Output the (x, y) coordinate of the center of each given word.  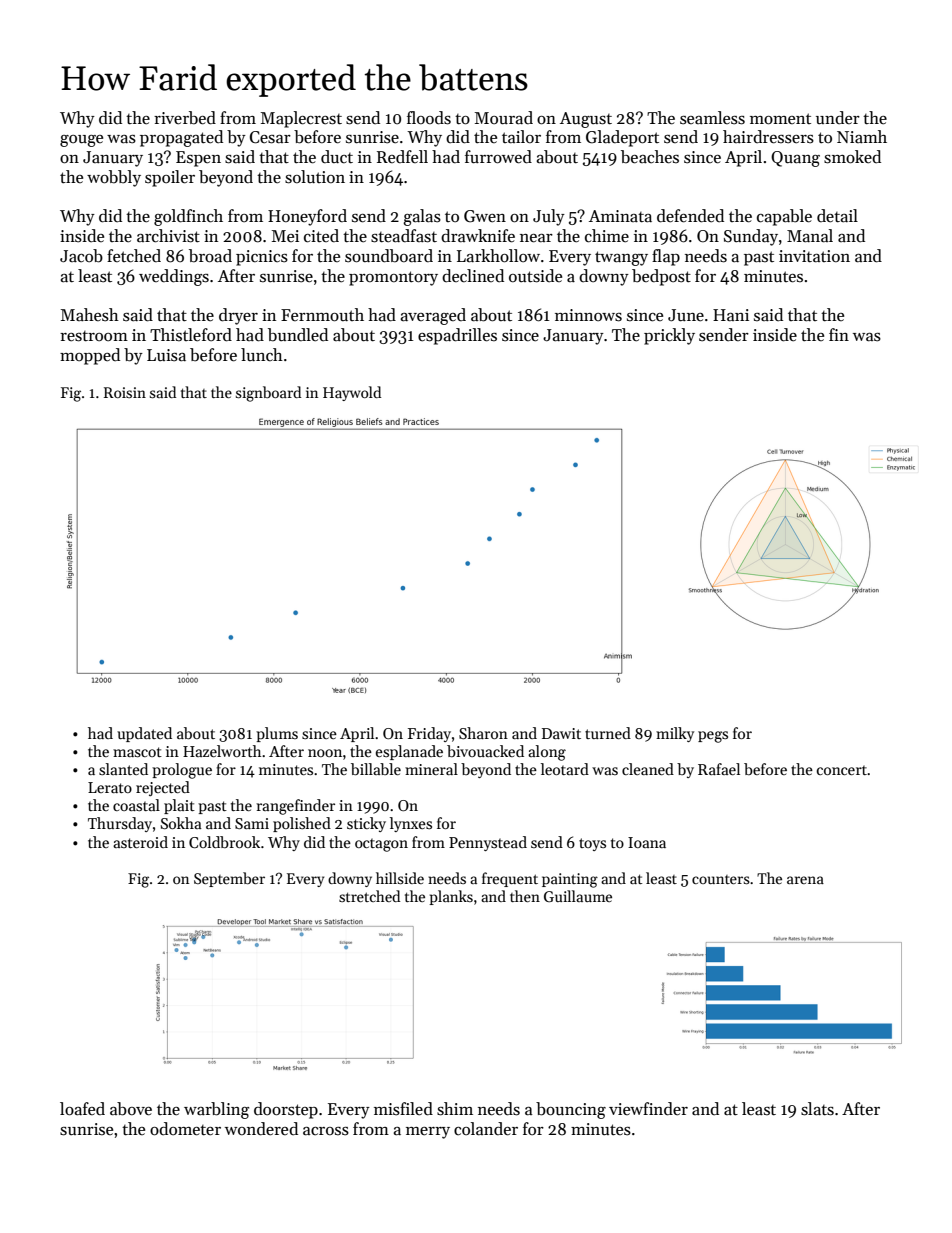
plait (179, 806)
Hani (731, 315)
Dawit (561, 733)
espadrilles (457, 336)
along (547, 753)
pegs (713, 737)
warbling (216, 1110)
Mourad (504, 118)
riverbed (185, 118)
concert (842, 770)
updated (144, 734)
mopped (90, 356)
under (838, 117)
